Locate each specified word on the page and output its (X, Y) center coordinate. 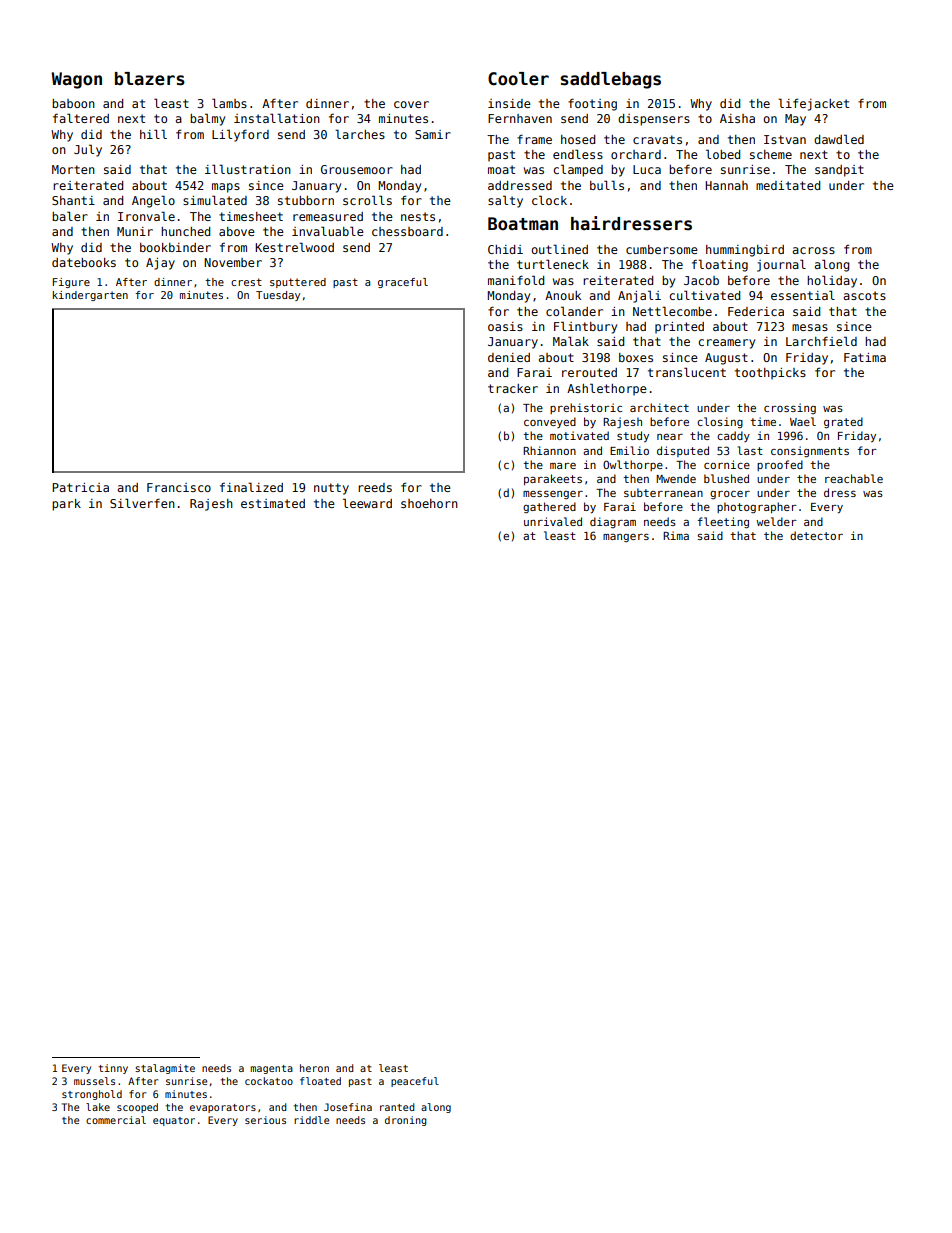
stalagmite (165, 1069)
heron (314, 1068)
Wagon (76, 80)
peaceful (415, 1082)
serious (265, 1120)
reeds (375, 487)
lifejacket (813, 104)
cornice (727, 464)
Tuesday (278, 296)
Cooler (518, 79)
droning (405, 1121)
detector (816, 535)
